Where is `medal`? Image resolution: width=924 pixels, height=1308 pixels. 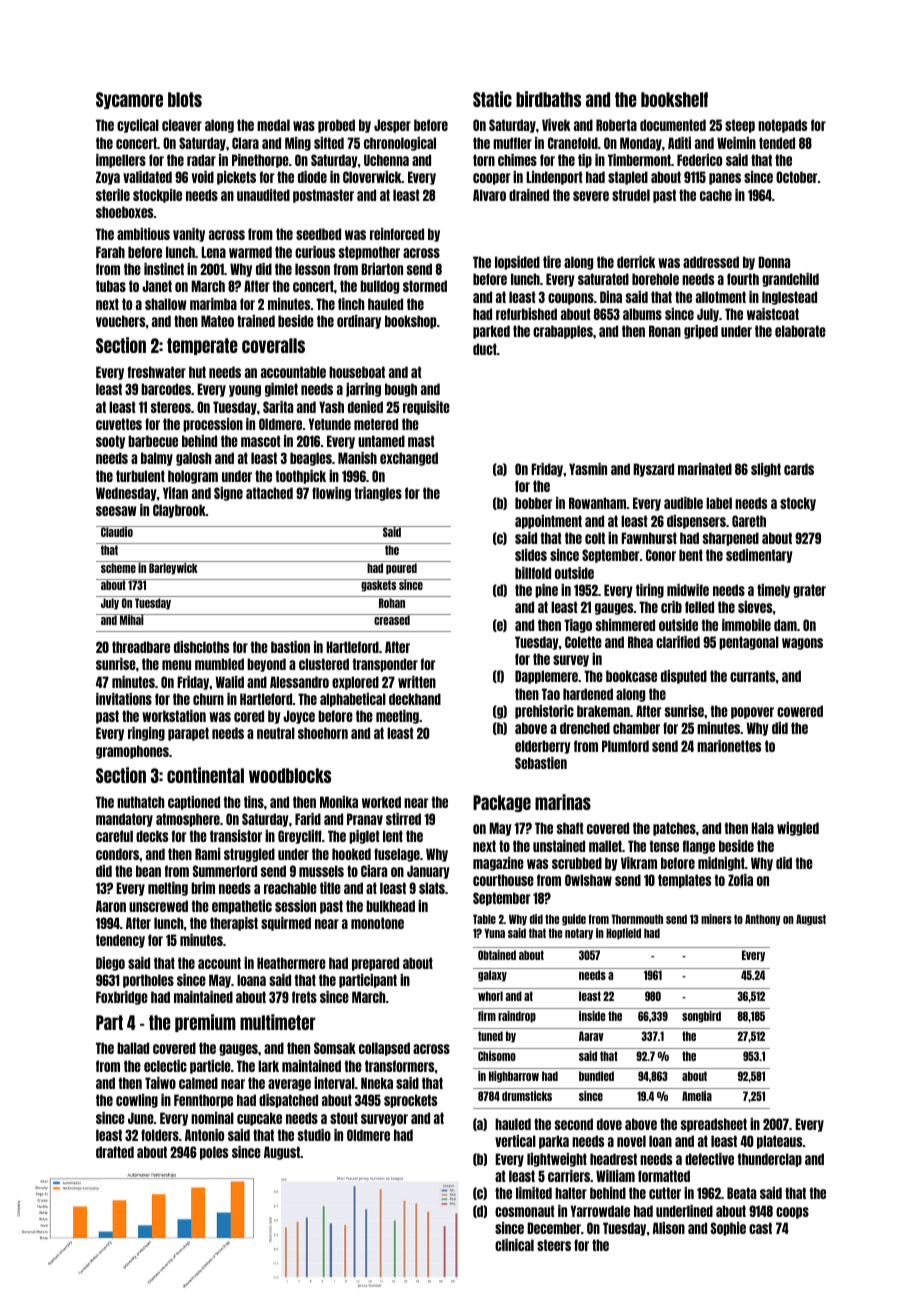 medal is located at coordinates (273, 125).
